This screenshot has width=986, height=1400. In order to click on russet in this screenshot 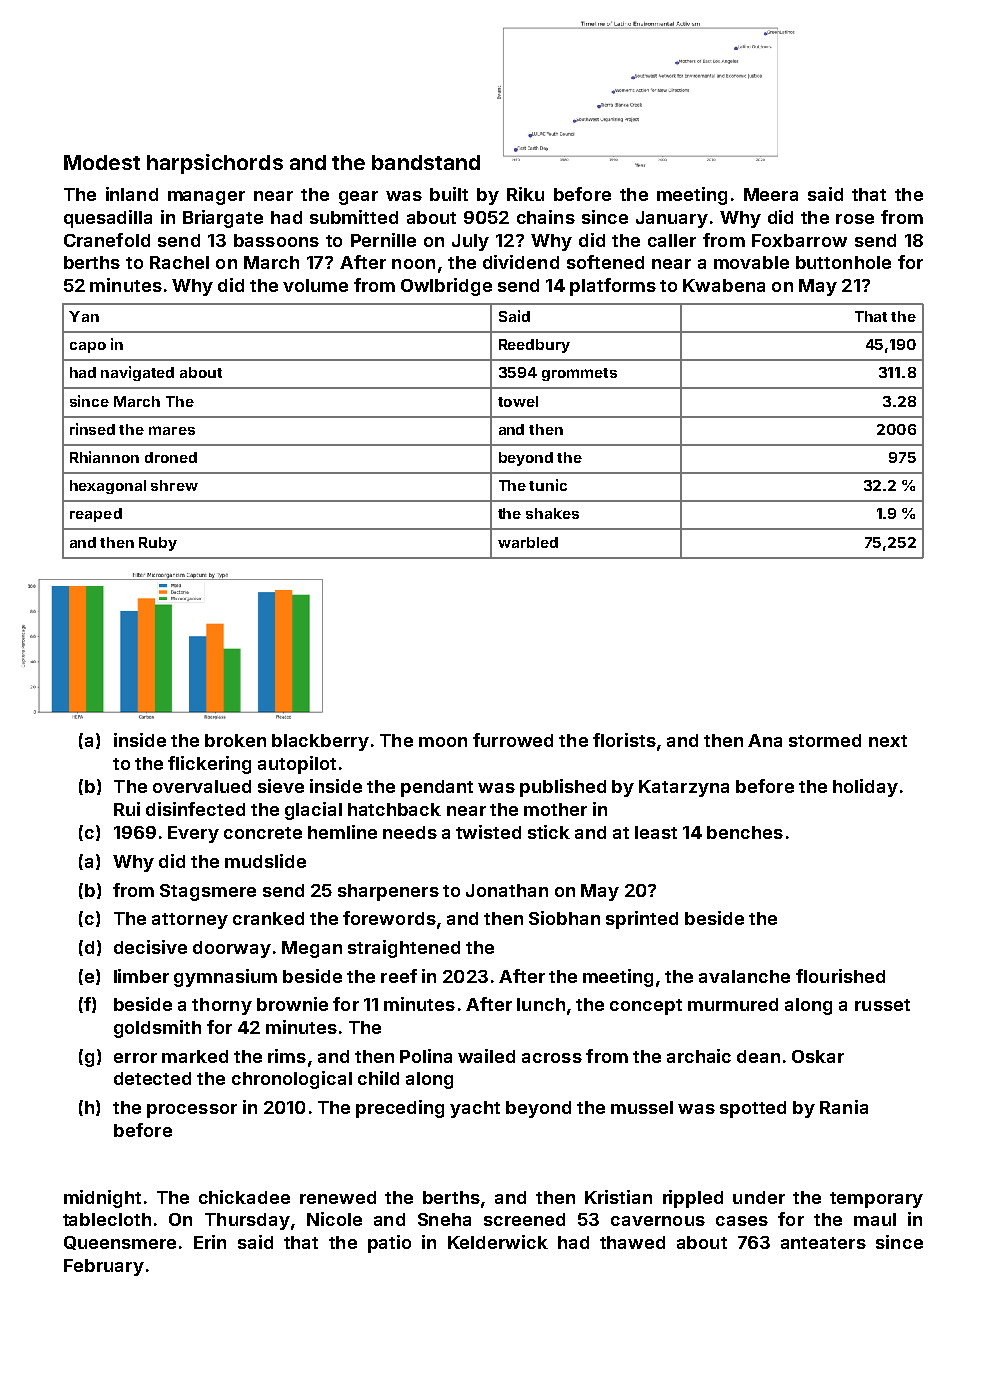, I will do `click(882, 1005)`.
